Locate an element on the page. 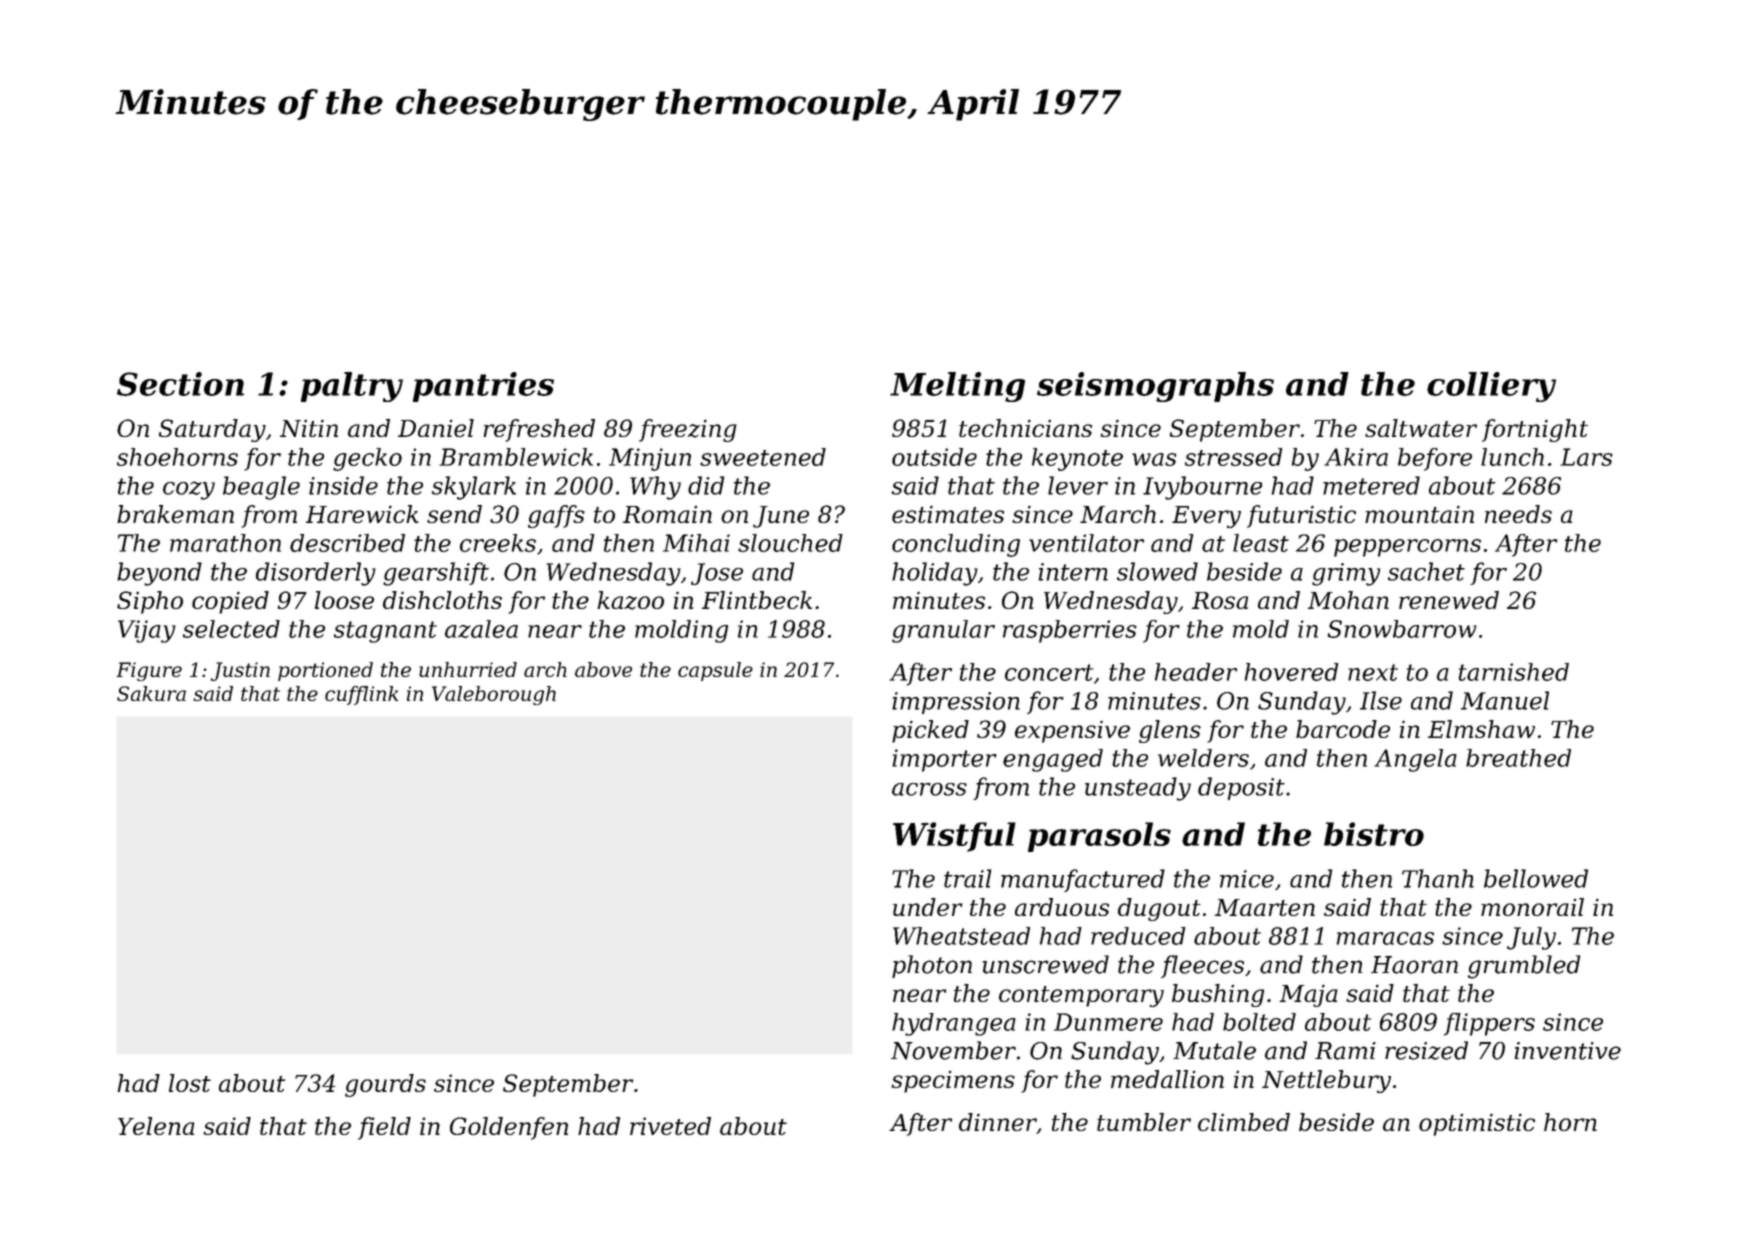 Image resolution: width=1744 pixels, height=1233 pixels. trail is located at coordinates (967, 878).
